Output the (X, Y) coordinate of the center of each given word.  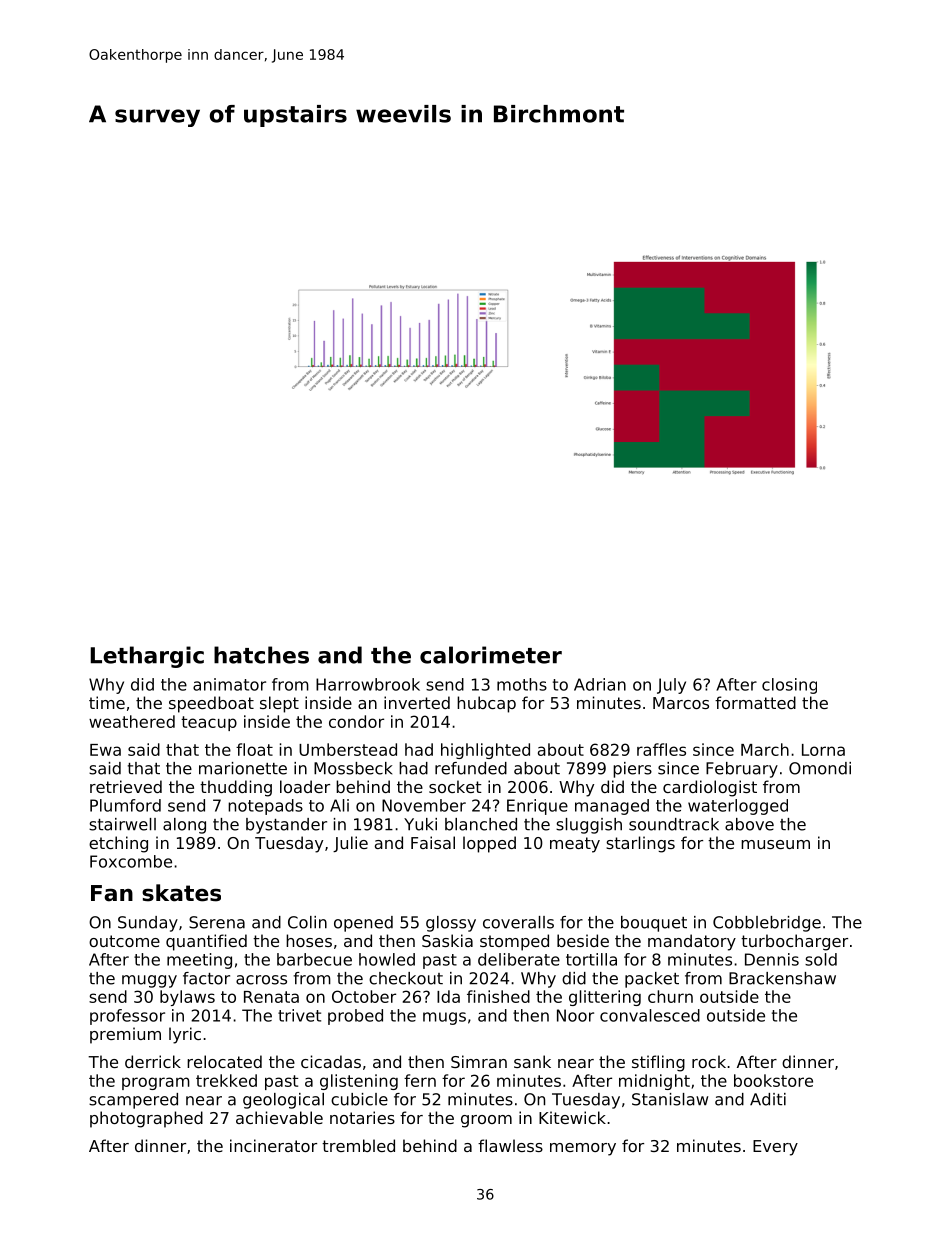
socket (455, 786)
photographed (146, 1119)
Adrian (600, 684)
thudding (236, 788)
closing (789, 686)
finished (498, 996)
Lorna (823, 750)
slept (279, 704)
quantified (206, 942)
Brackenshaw (782, 978)
